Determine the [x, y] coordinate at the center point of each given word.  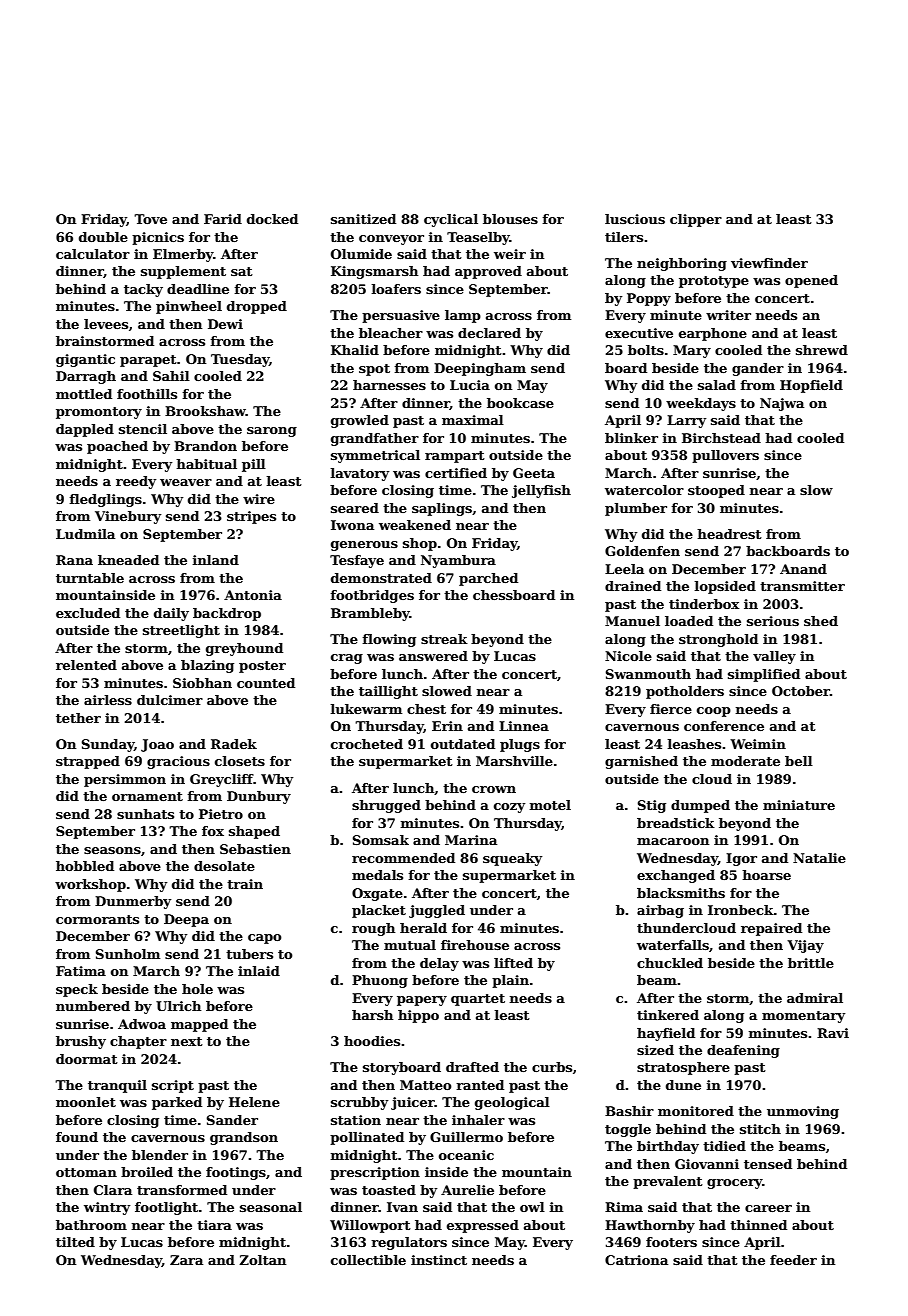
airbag [660, 911]
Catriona [636, 1260]
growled [360, 421]
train [245, 884]
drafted [472, 1067]
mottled [84, 394]
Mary [692, 351]
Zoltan [262, 1260]
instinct [439, 1260]
